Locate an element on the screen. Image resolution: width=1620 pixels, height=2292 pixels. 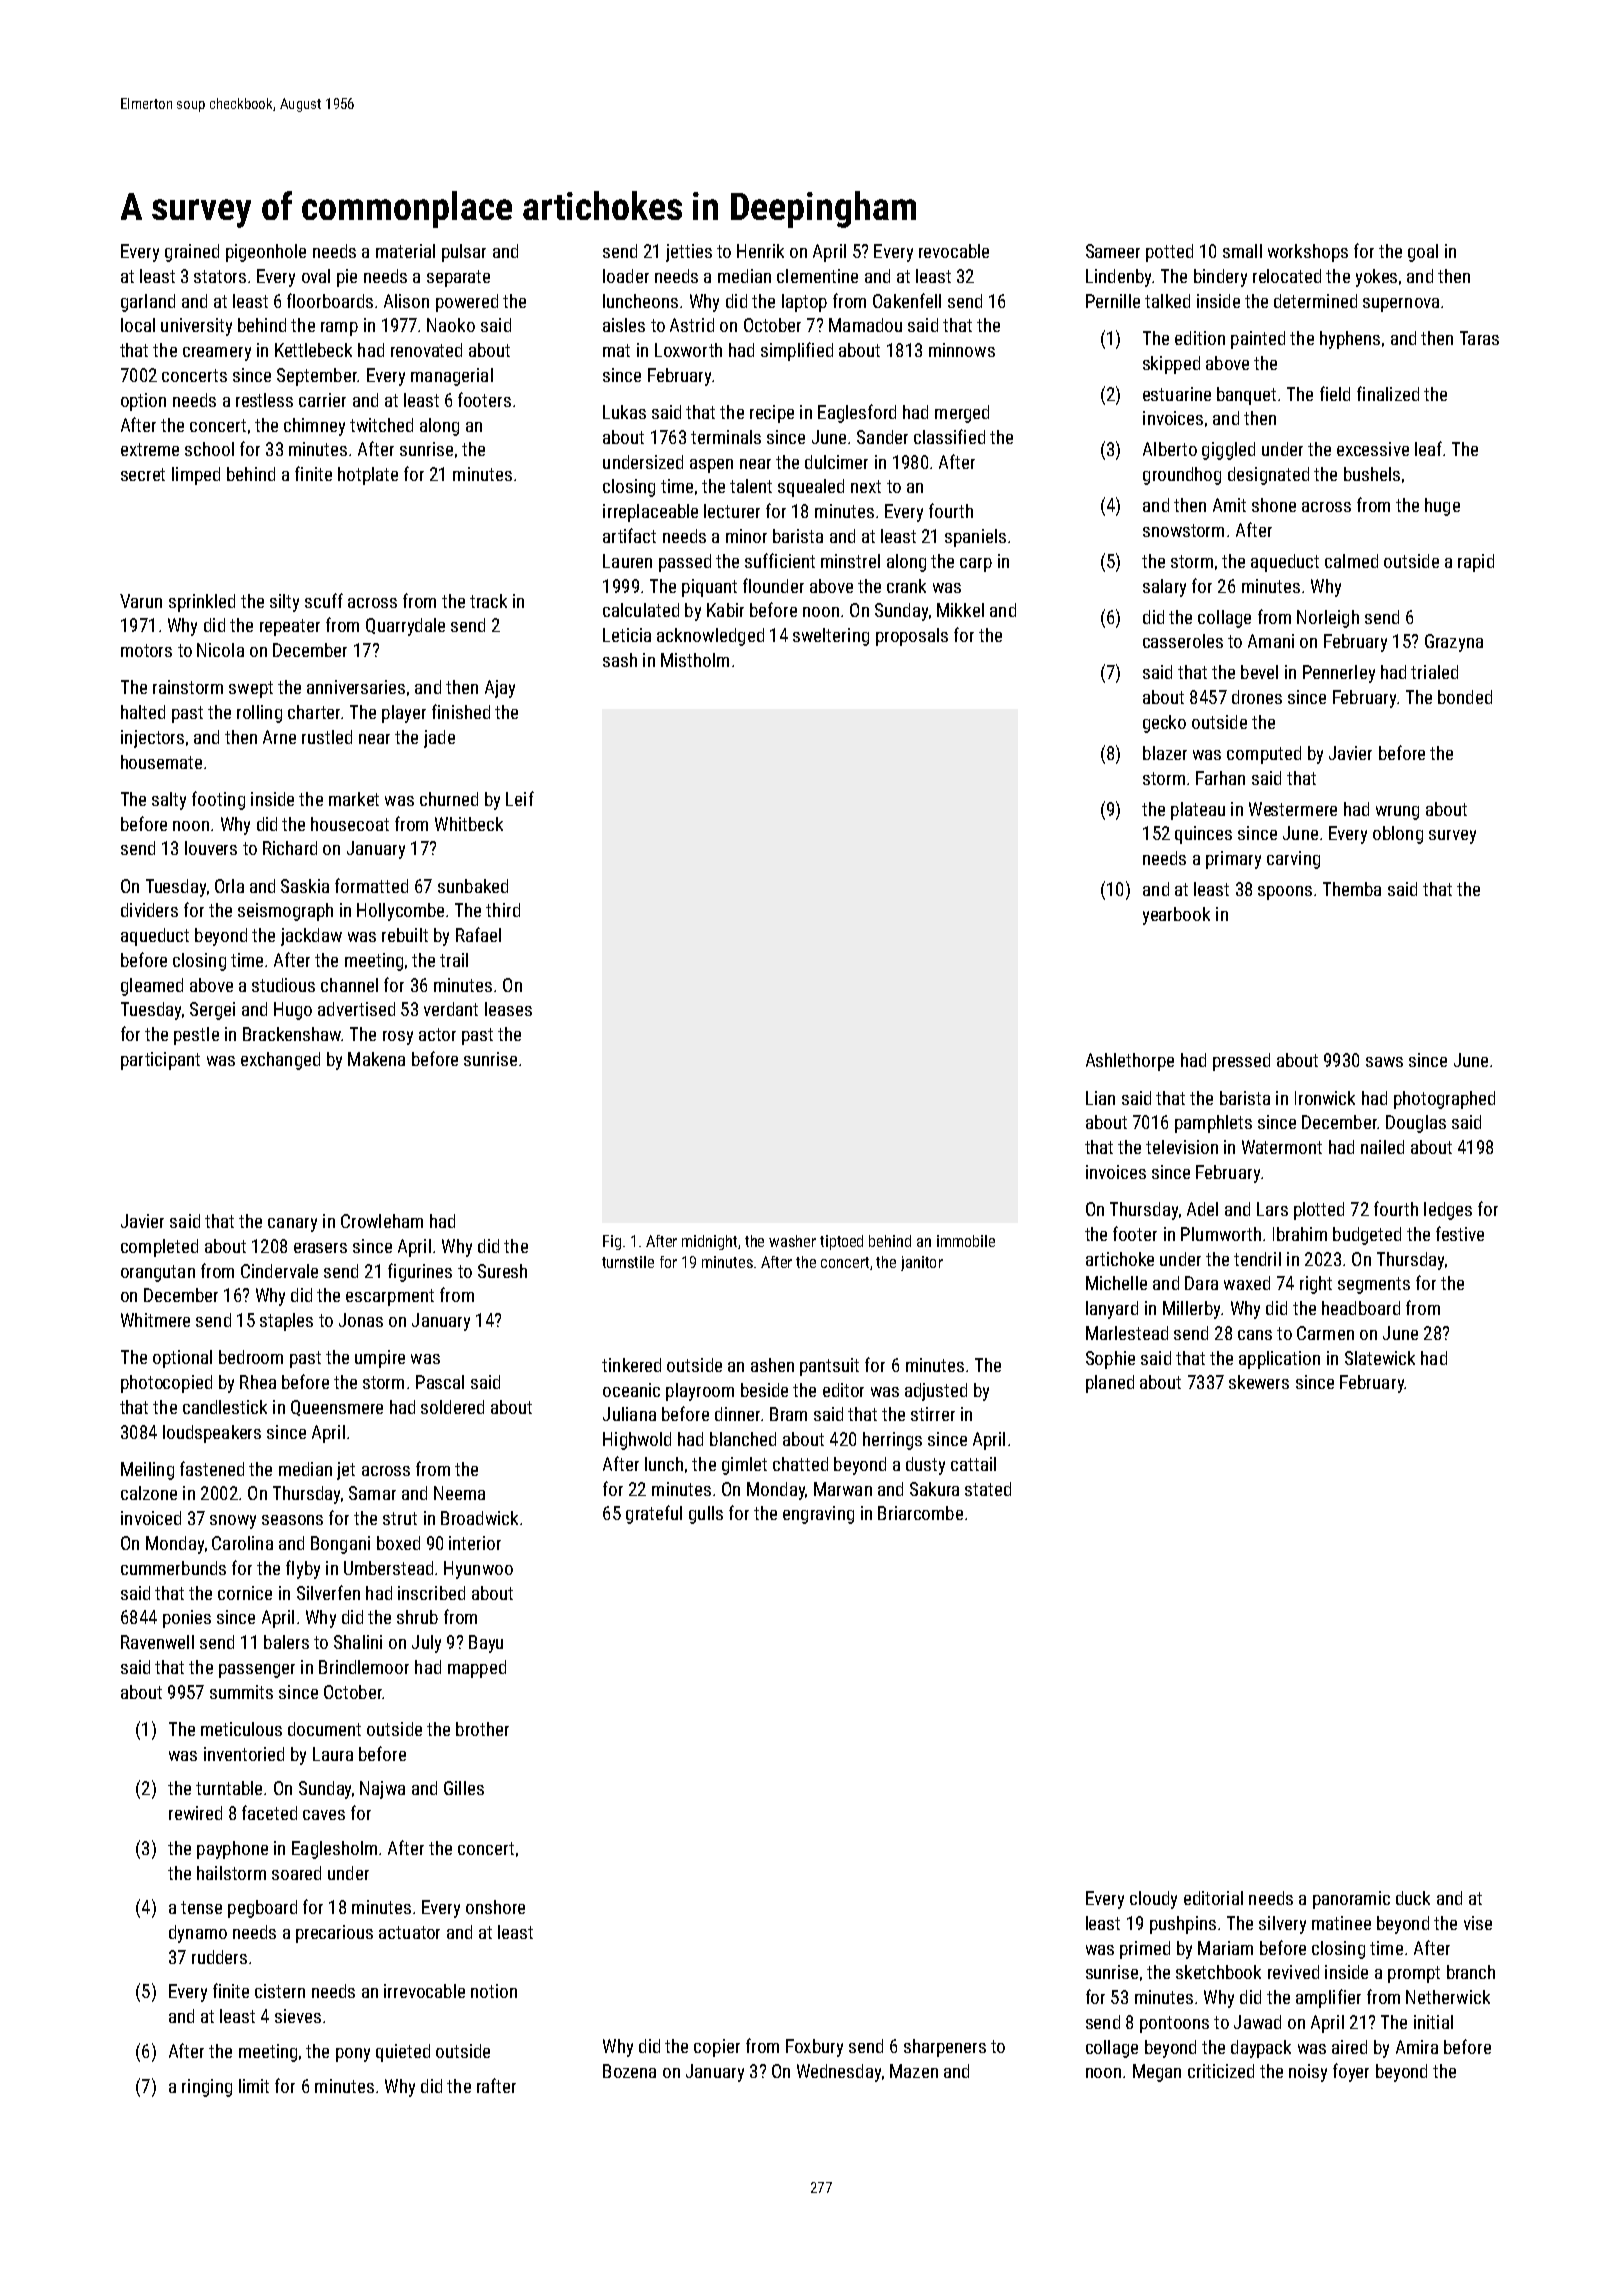
small is located at coordinates (1242, 251).
